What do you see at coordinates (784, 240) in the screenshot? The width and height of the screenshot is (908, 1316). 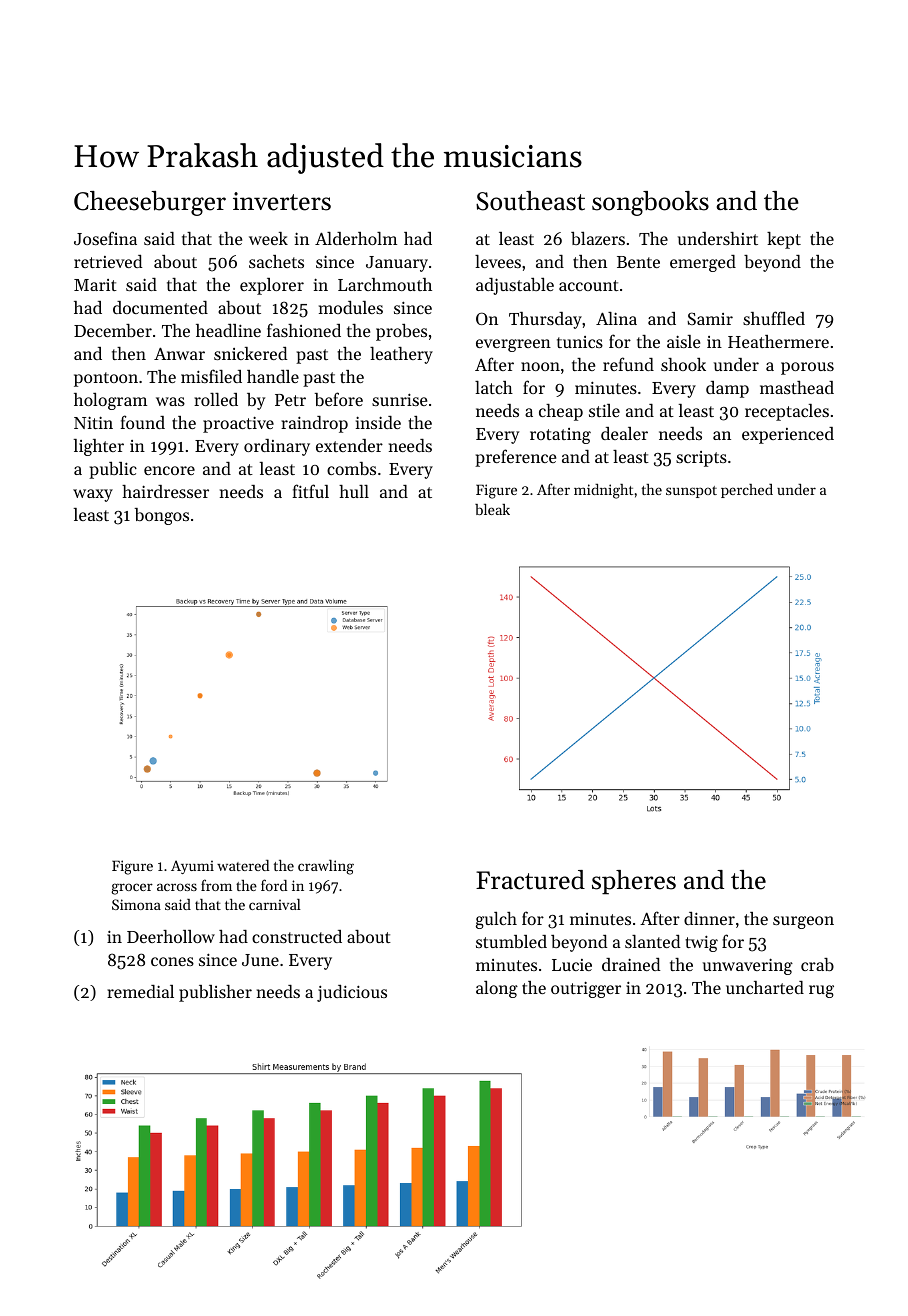 I see `kept` at bounding box center [784, 240].
